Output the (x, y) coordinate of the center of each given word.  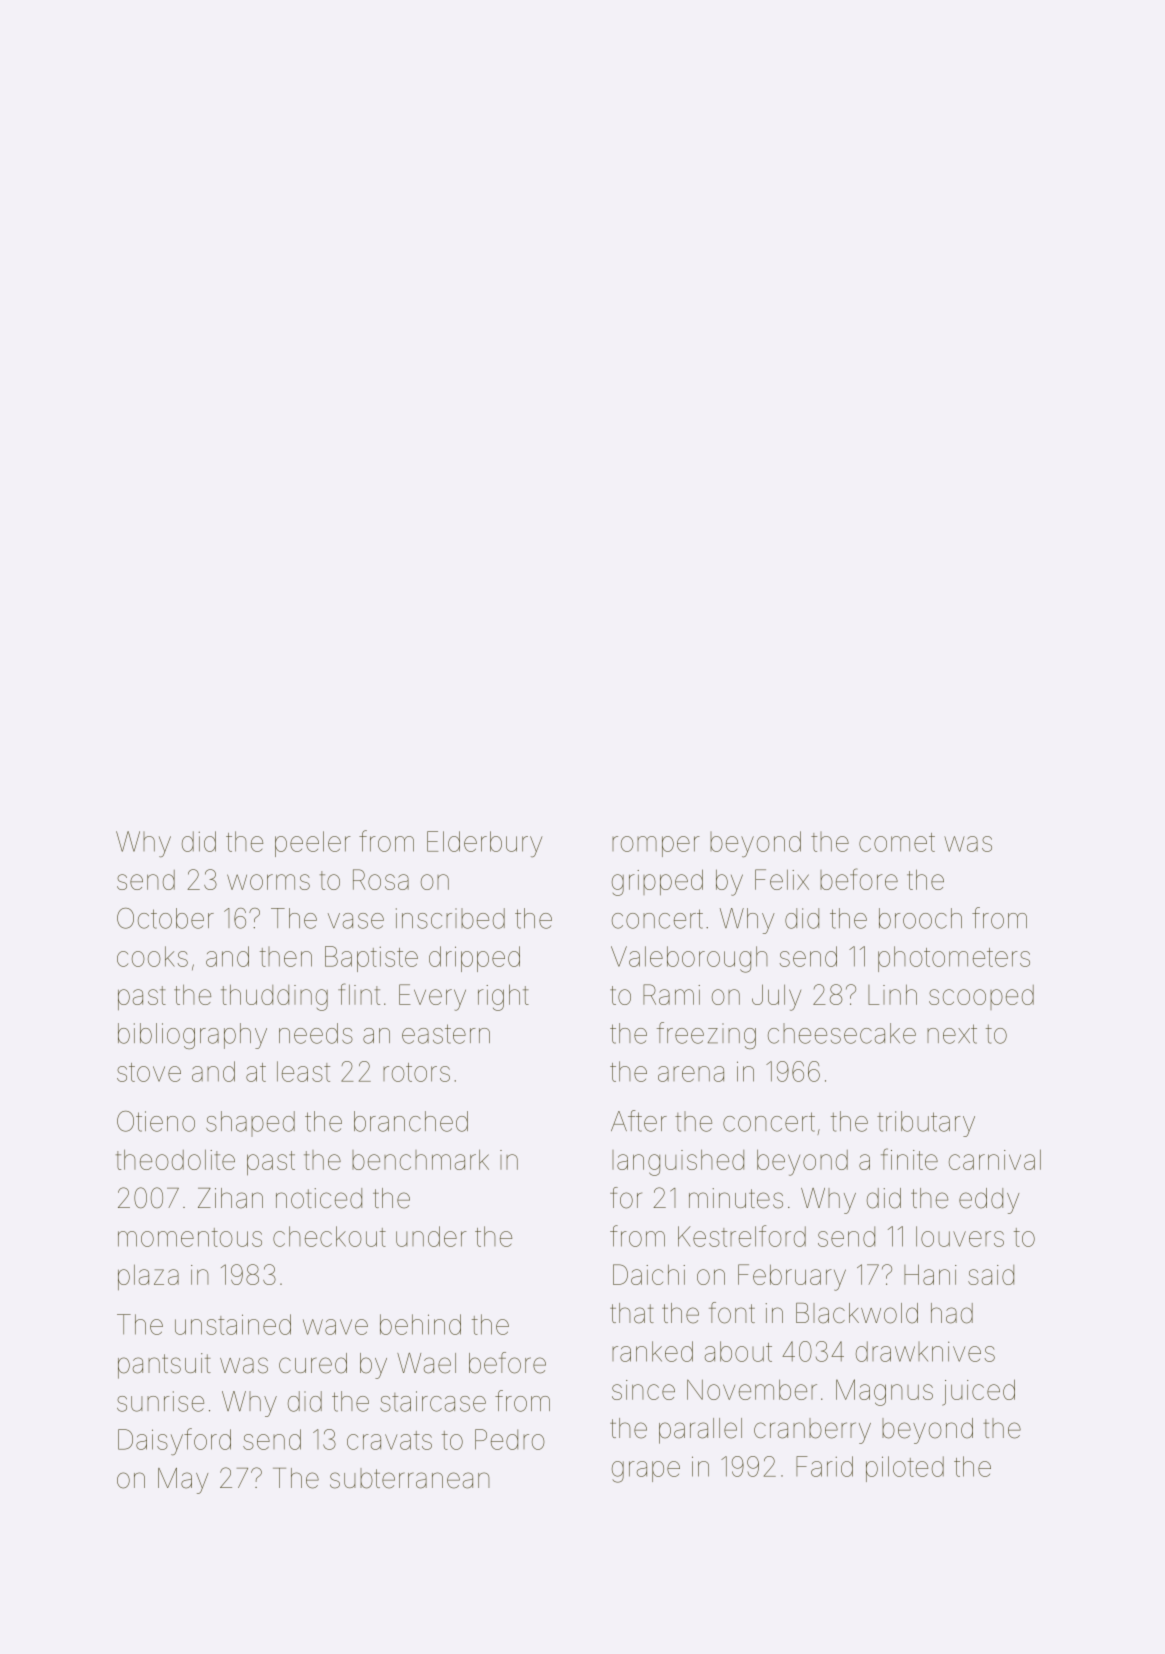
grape (646, 1472)
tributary (926, 1124)
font (732, 1313)
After (639, 1121)
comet (897, 842)
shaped (250, 1124)
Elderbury (485, 844)
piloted (905, 1469)
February (792, 1277)
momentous (190, 1237)
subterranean (410, 1478)
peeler (313, 844)
